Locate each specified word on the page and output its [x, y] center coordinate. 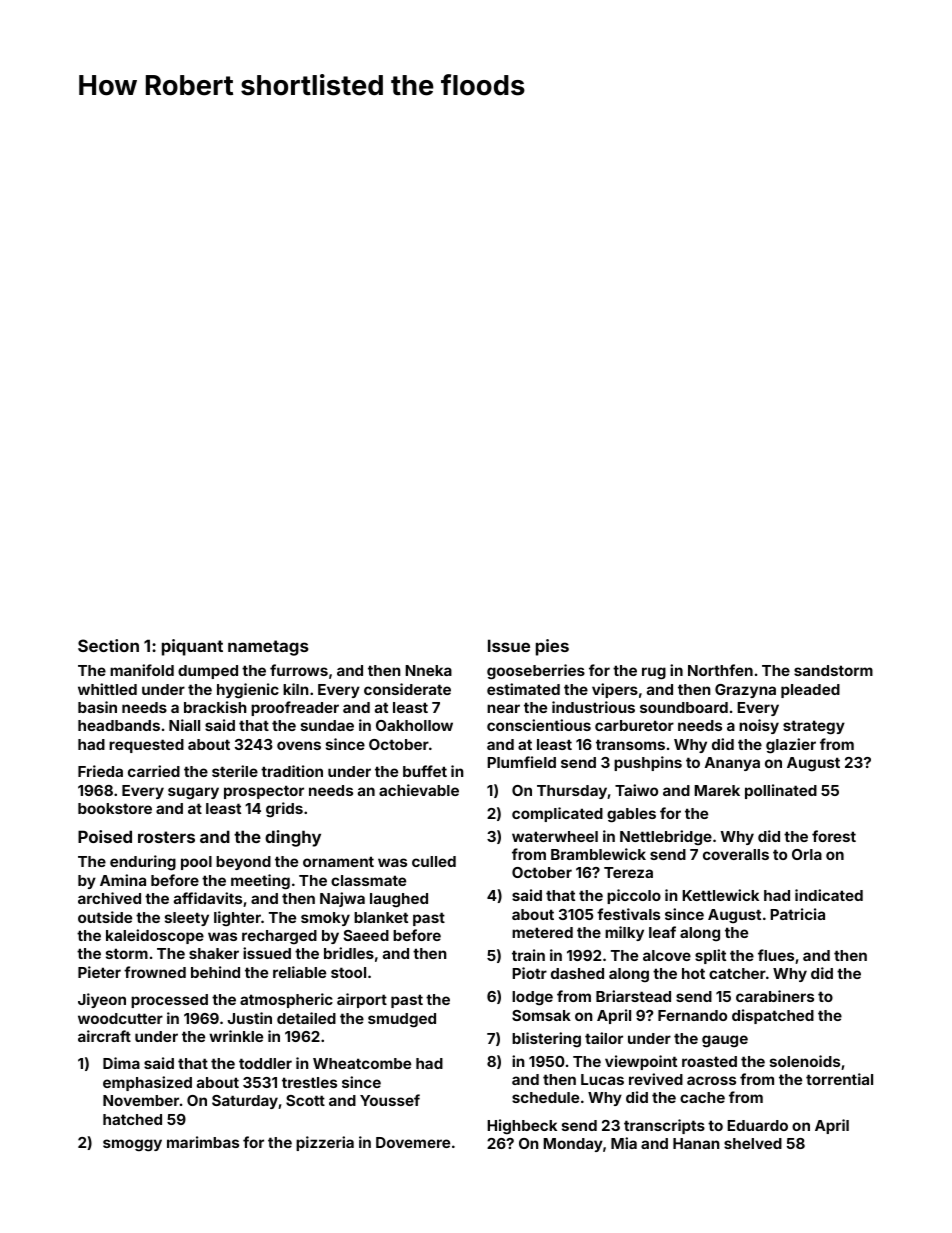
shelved [753, 1143]
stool [348, 972]
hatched [132, 1119]
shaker [214, 953]
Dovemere [413, 1142]
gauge [725, 1041]
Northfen [720, 670]
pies [552, 647]
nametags [268, 648]
